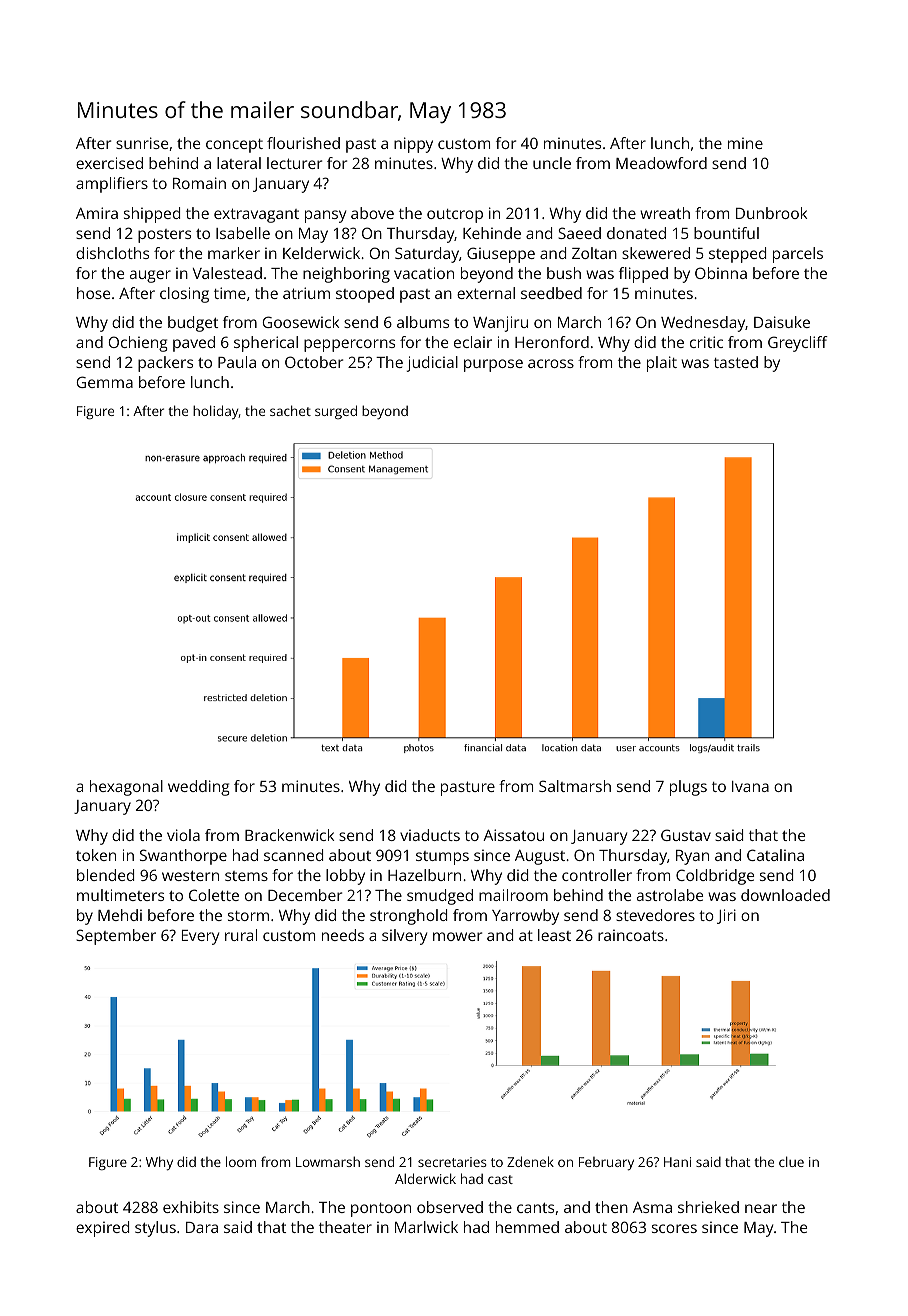 This screenshot has height=1316, width=908. Describe the element at coordinates (413, 145) in the screenshot. I see `nippy` at that location.
